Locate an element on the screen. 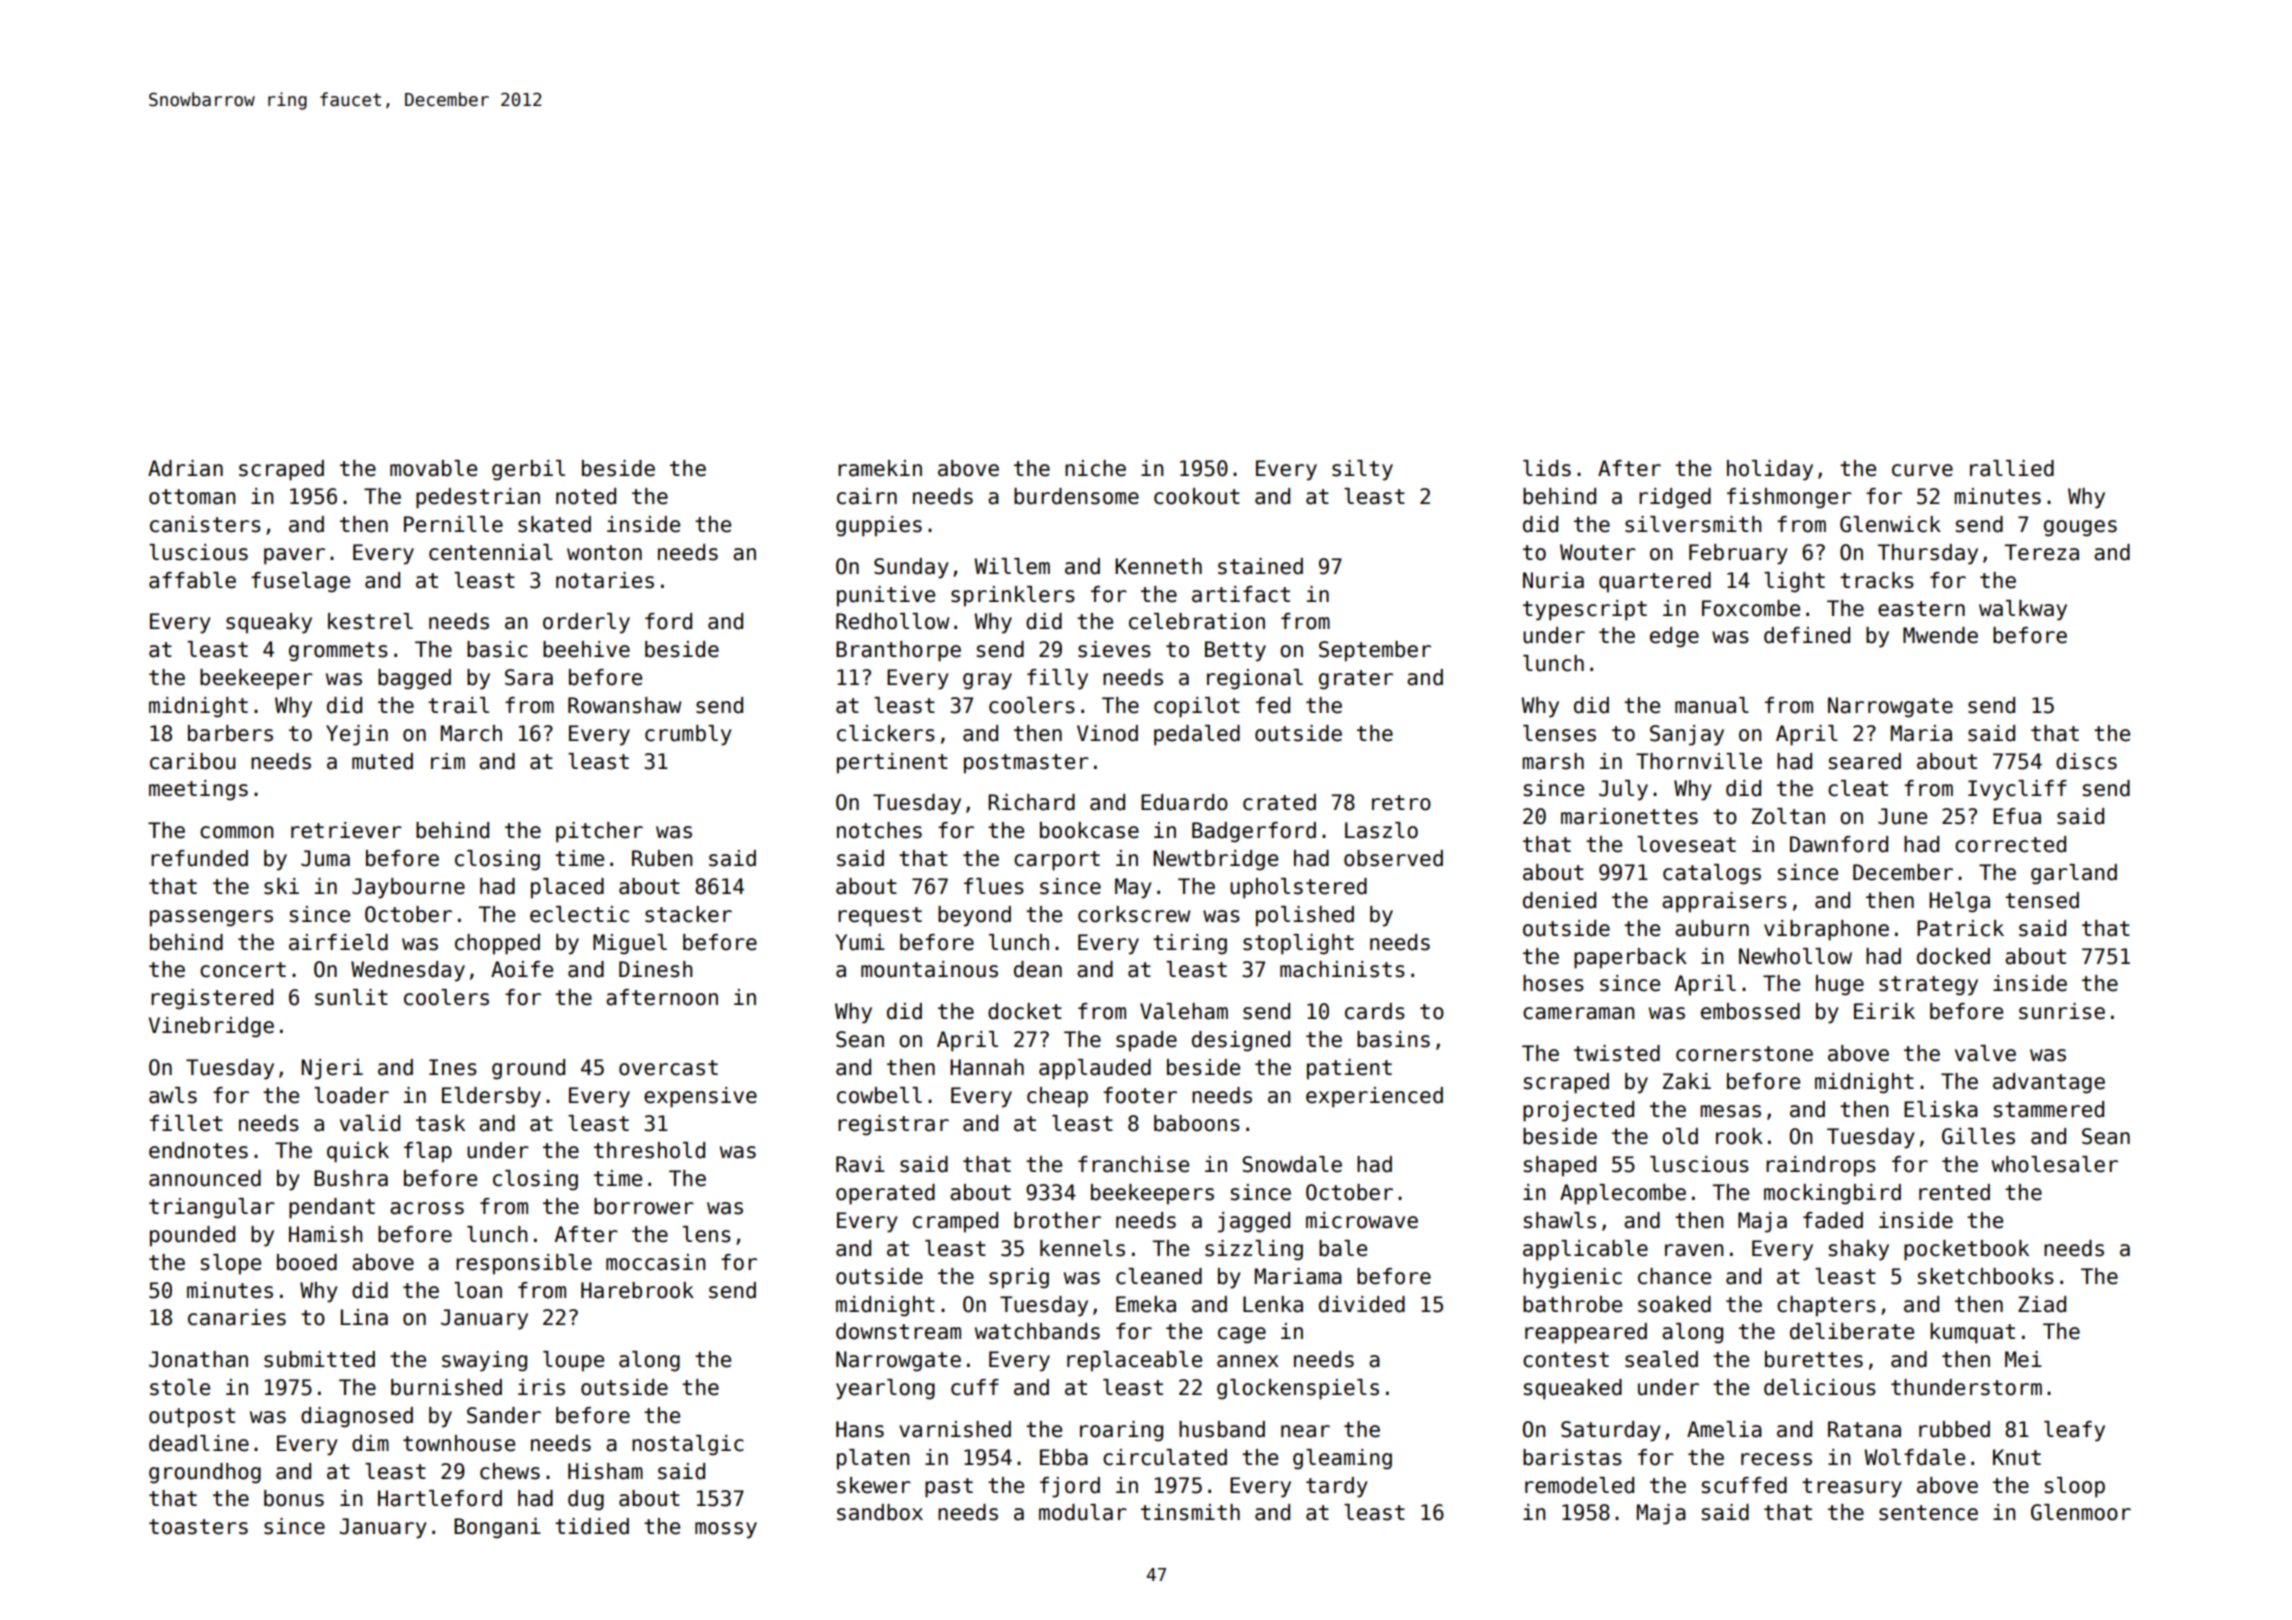 This screenshot has width=2292, height=1620. centennial is located at coordinates (491, 552).
